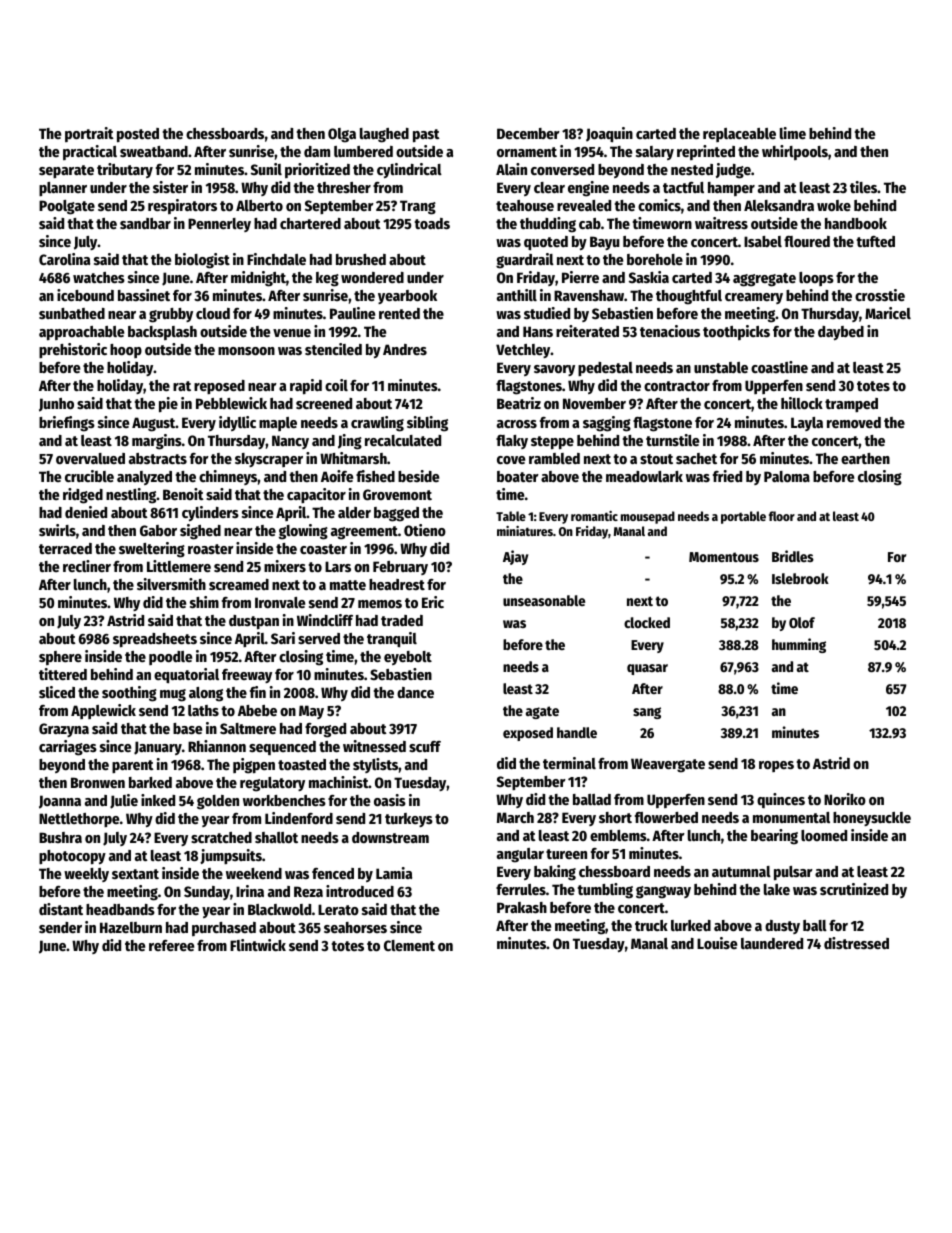 The width and height of the screenshot is (952, 1233). Describe the element at coordinates (793, 133) in the screenshot. I see `lime` at that location.
